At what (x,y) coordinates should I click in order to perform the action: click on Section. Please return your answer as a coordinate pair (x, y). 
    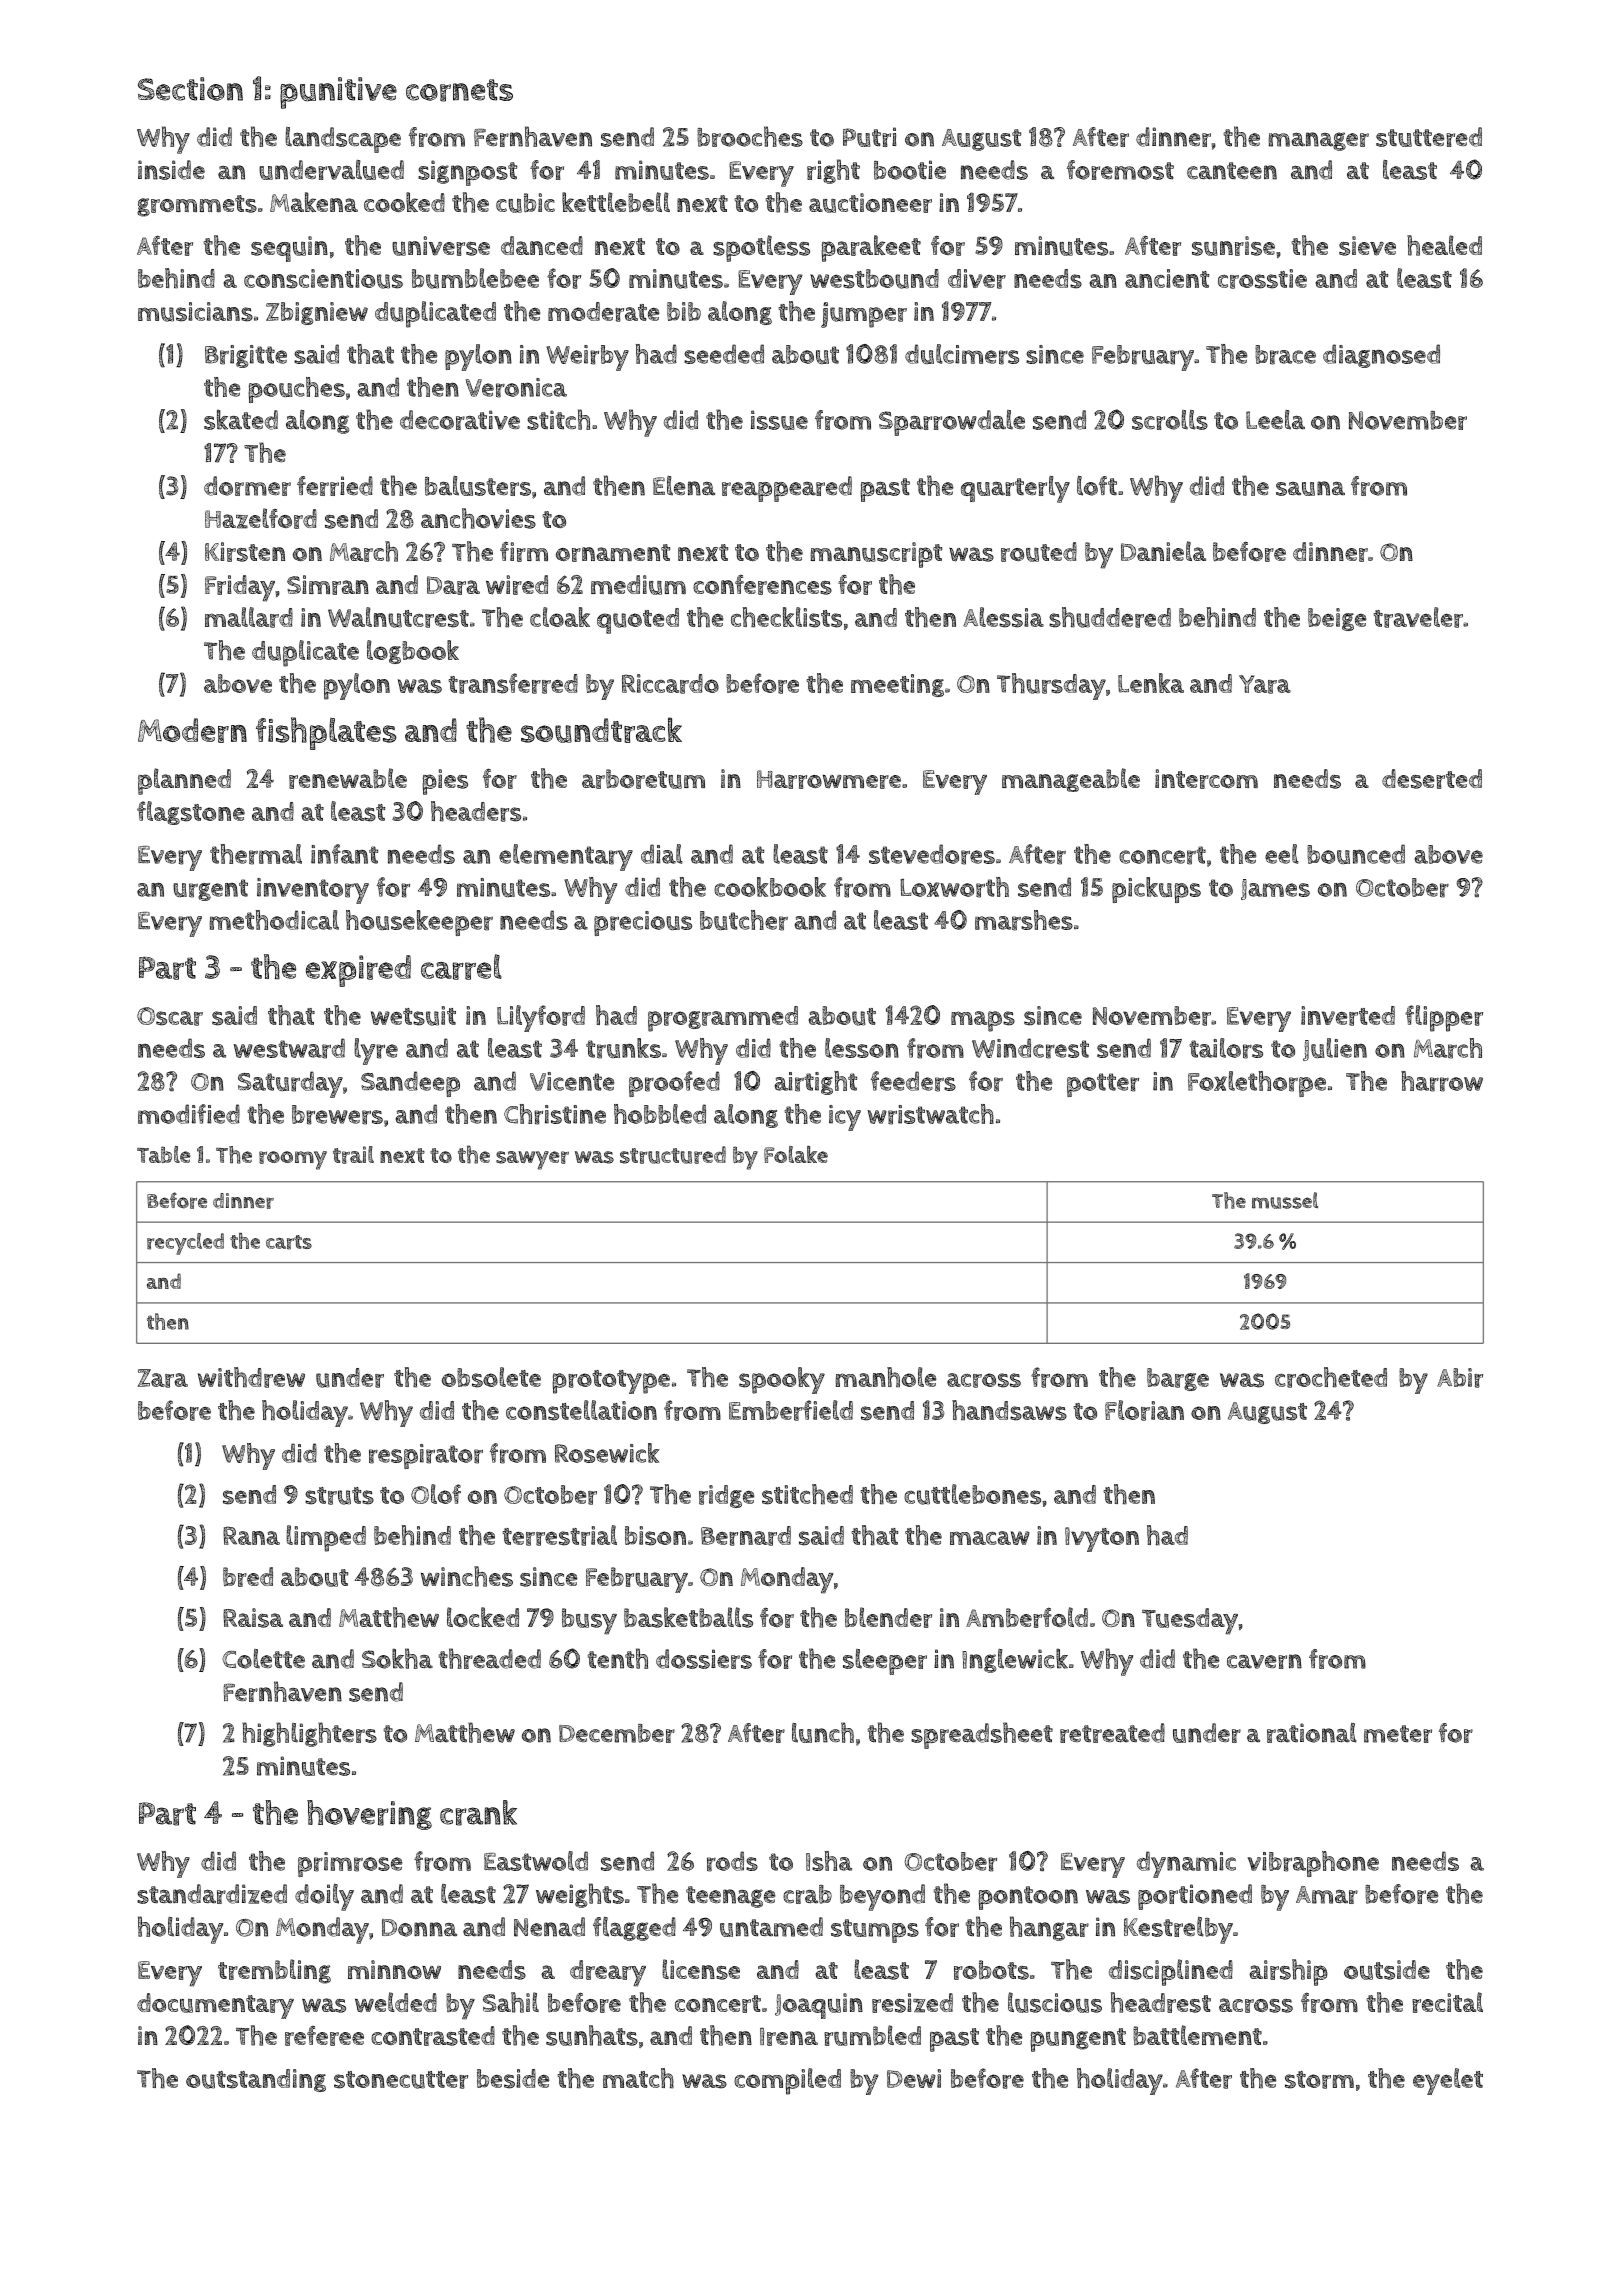
    Looking at the image, I should click on (190, 89).
